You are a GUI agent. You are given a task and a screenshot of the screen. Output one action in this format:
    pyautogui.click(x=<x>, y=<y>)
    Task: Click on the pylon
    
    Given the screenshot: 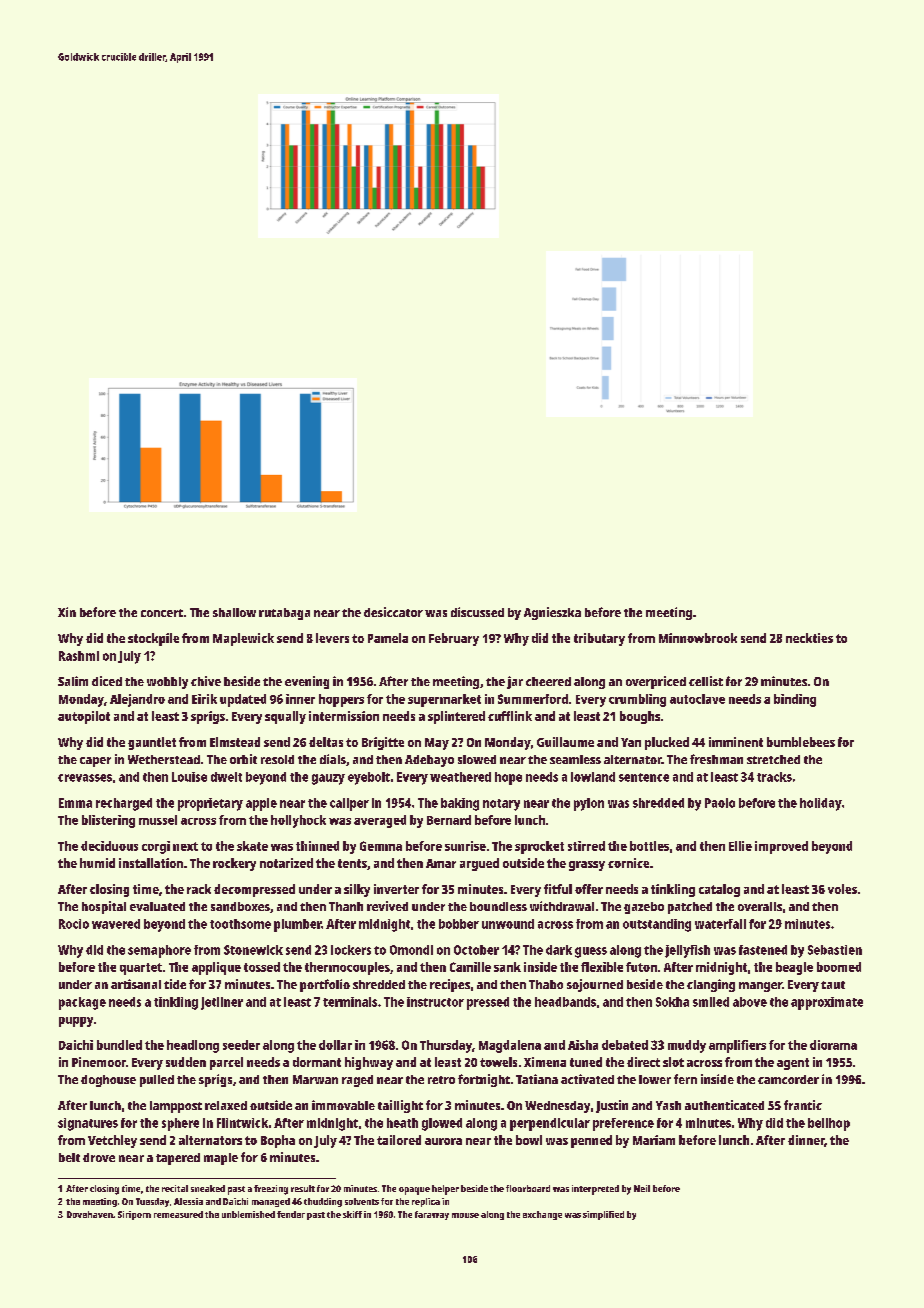 What is the action you would take?
    pyautogui.click(x=589, y=804)
